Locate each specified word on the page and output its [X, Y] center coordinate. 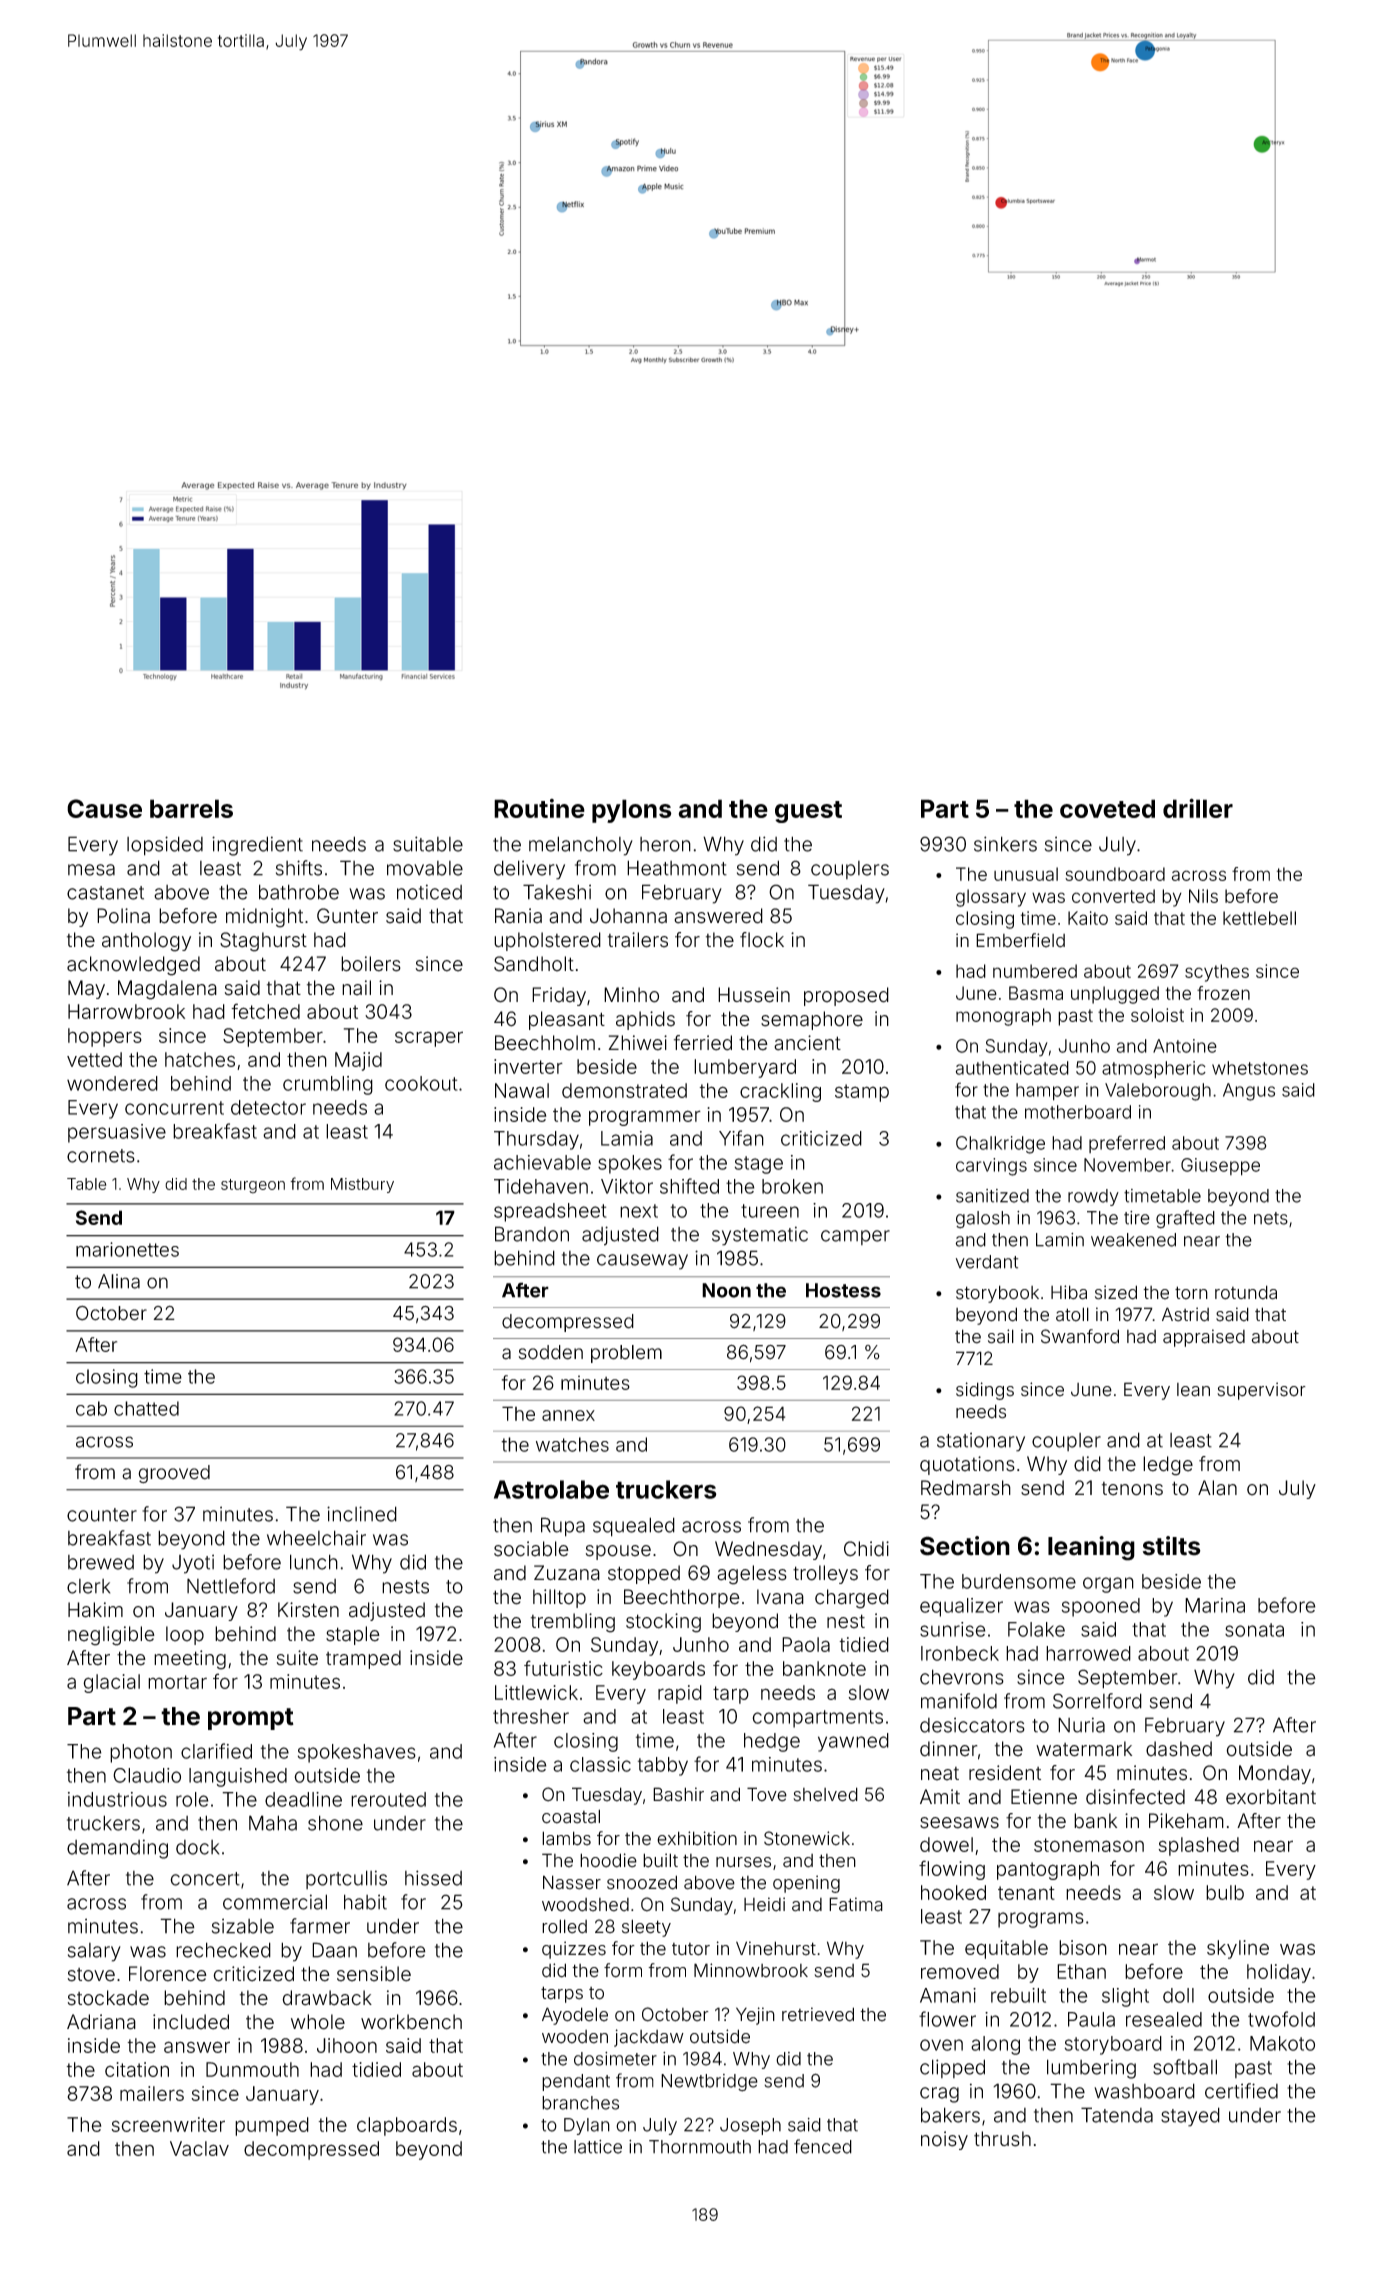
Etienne [1044, 1797]
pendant [576, 2082]
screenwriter [168, 2124]
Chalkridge [1000, 1145]
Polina [123, 916]
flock [762, 940]
